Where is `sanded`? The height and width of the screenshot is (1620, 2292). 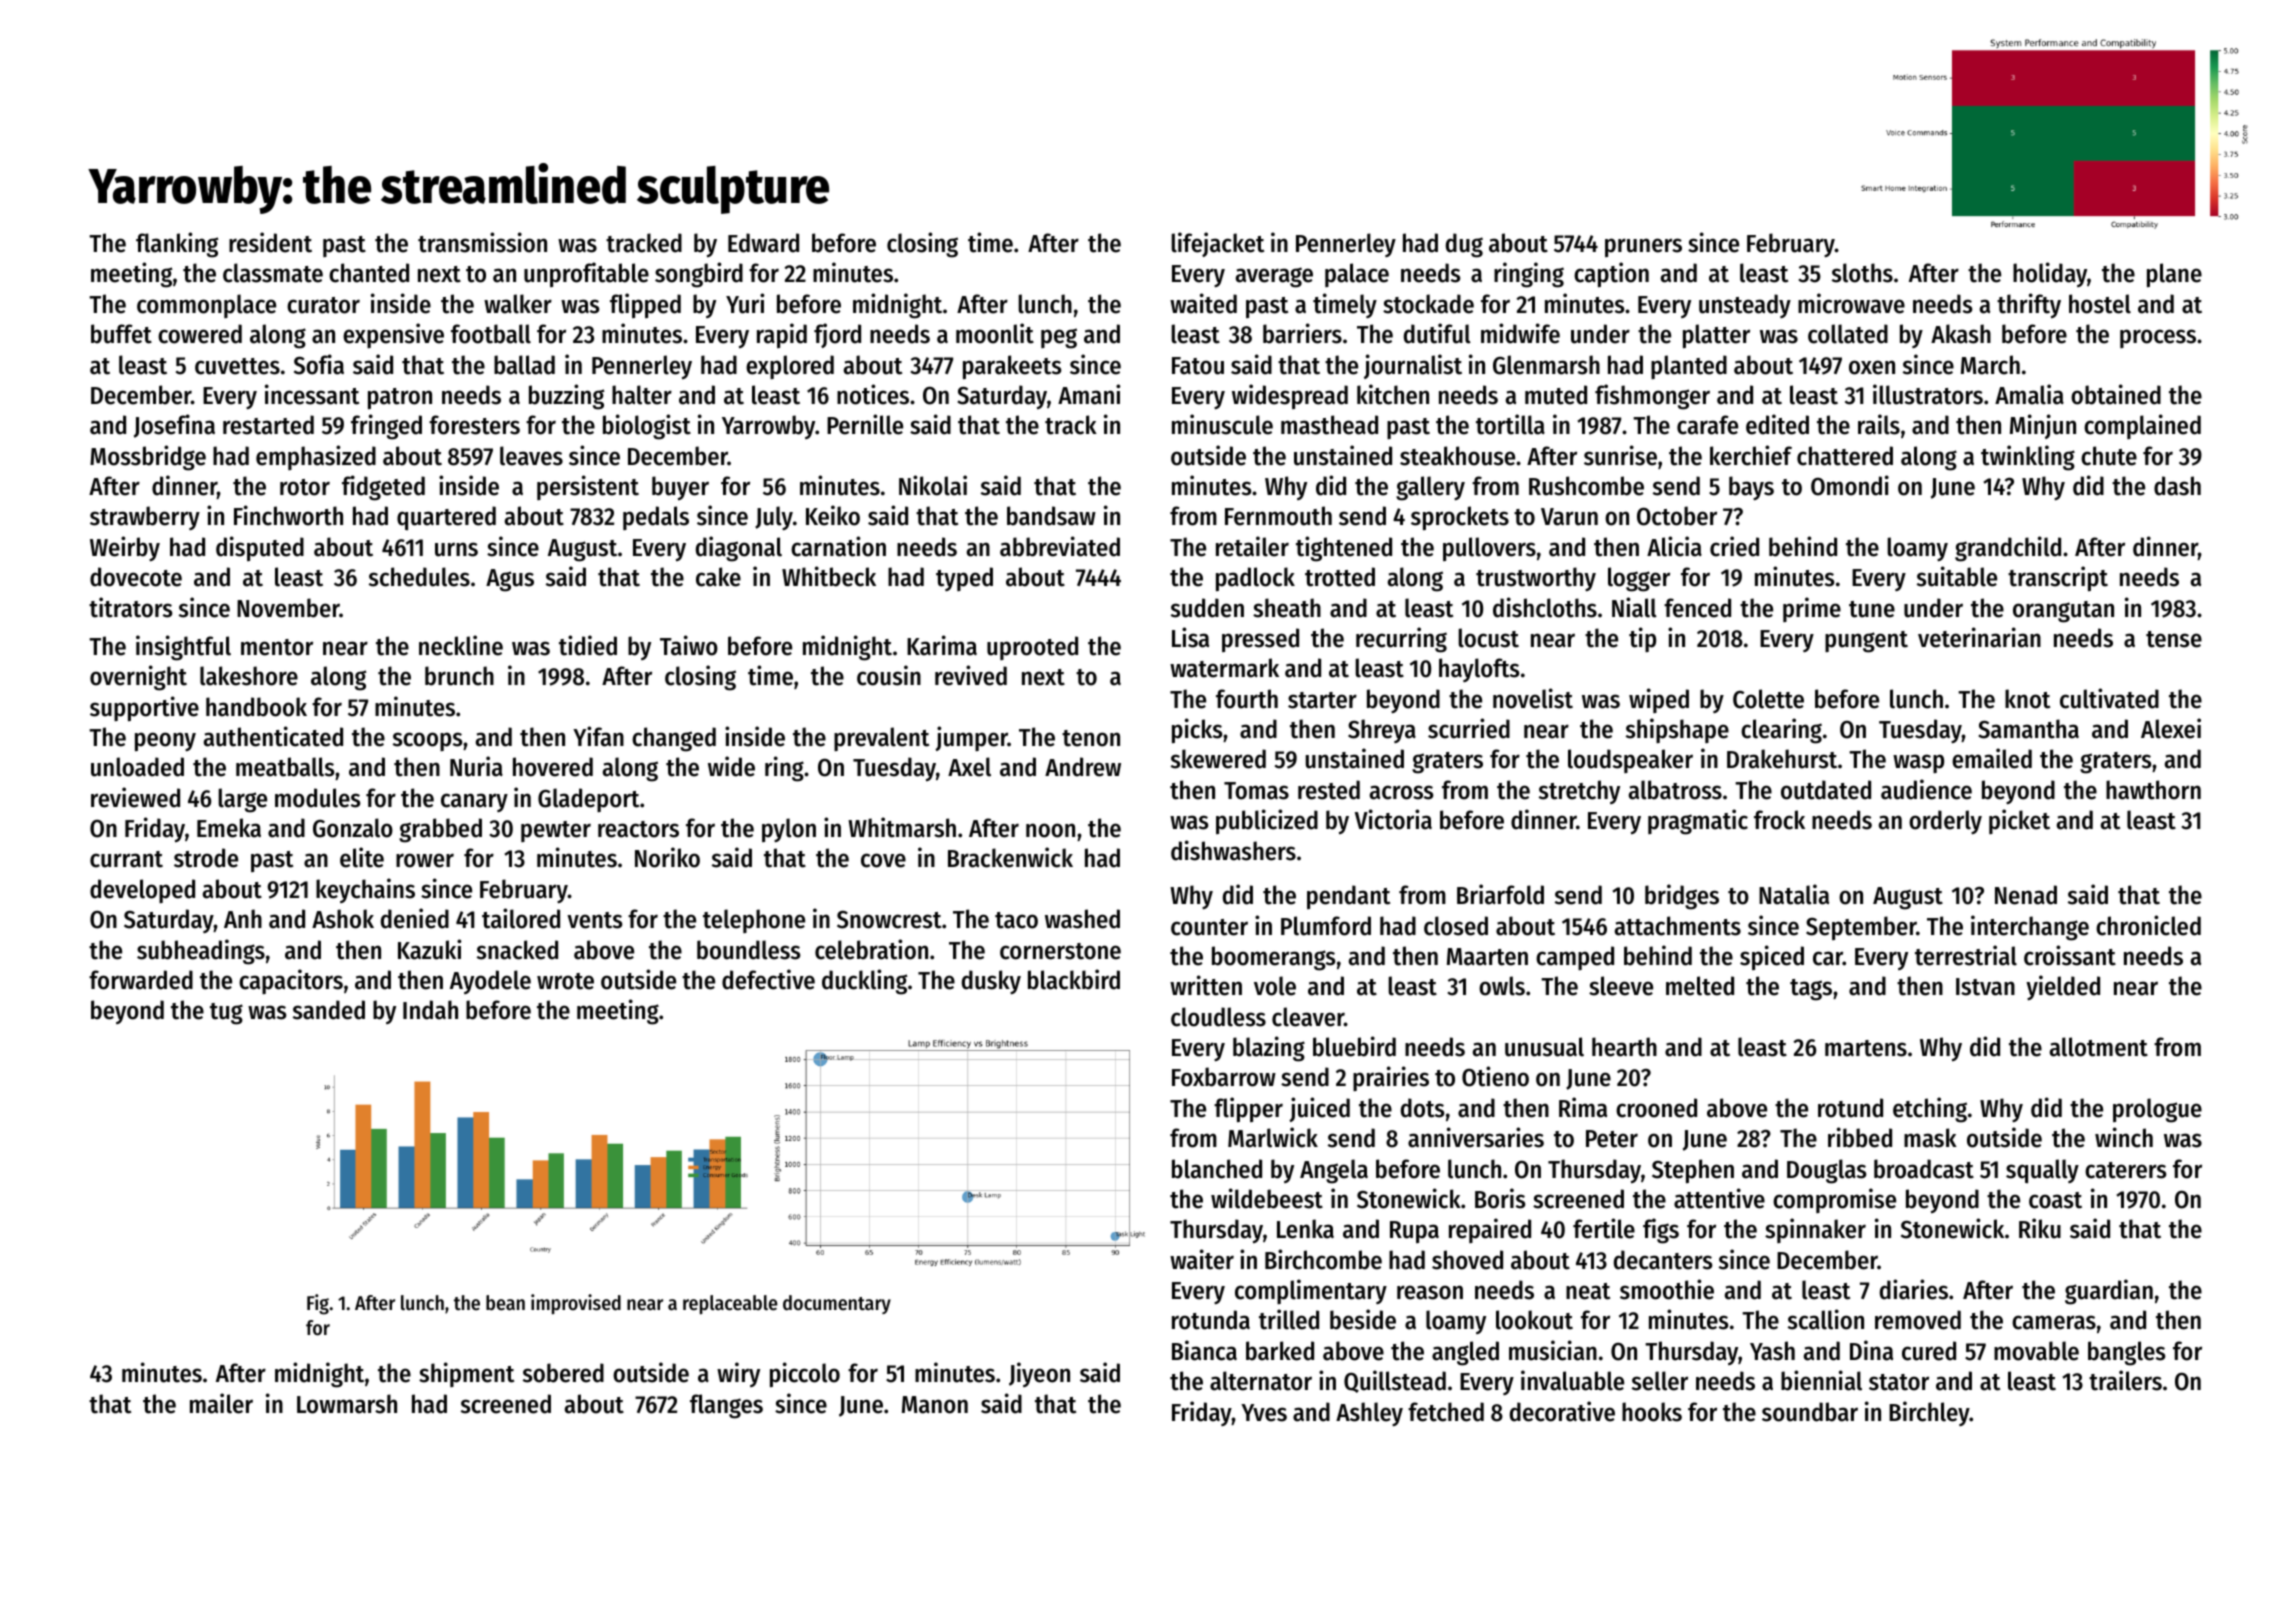 sanded is located at coordinates (329, 1010).
